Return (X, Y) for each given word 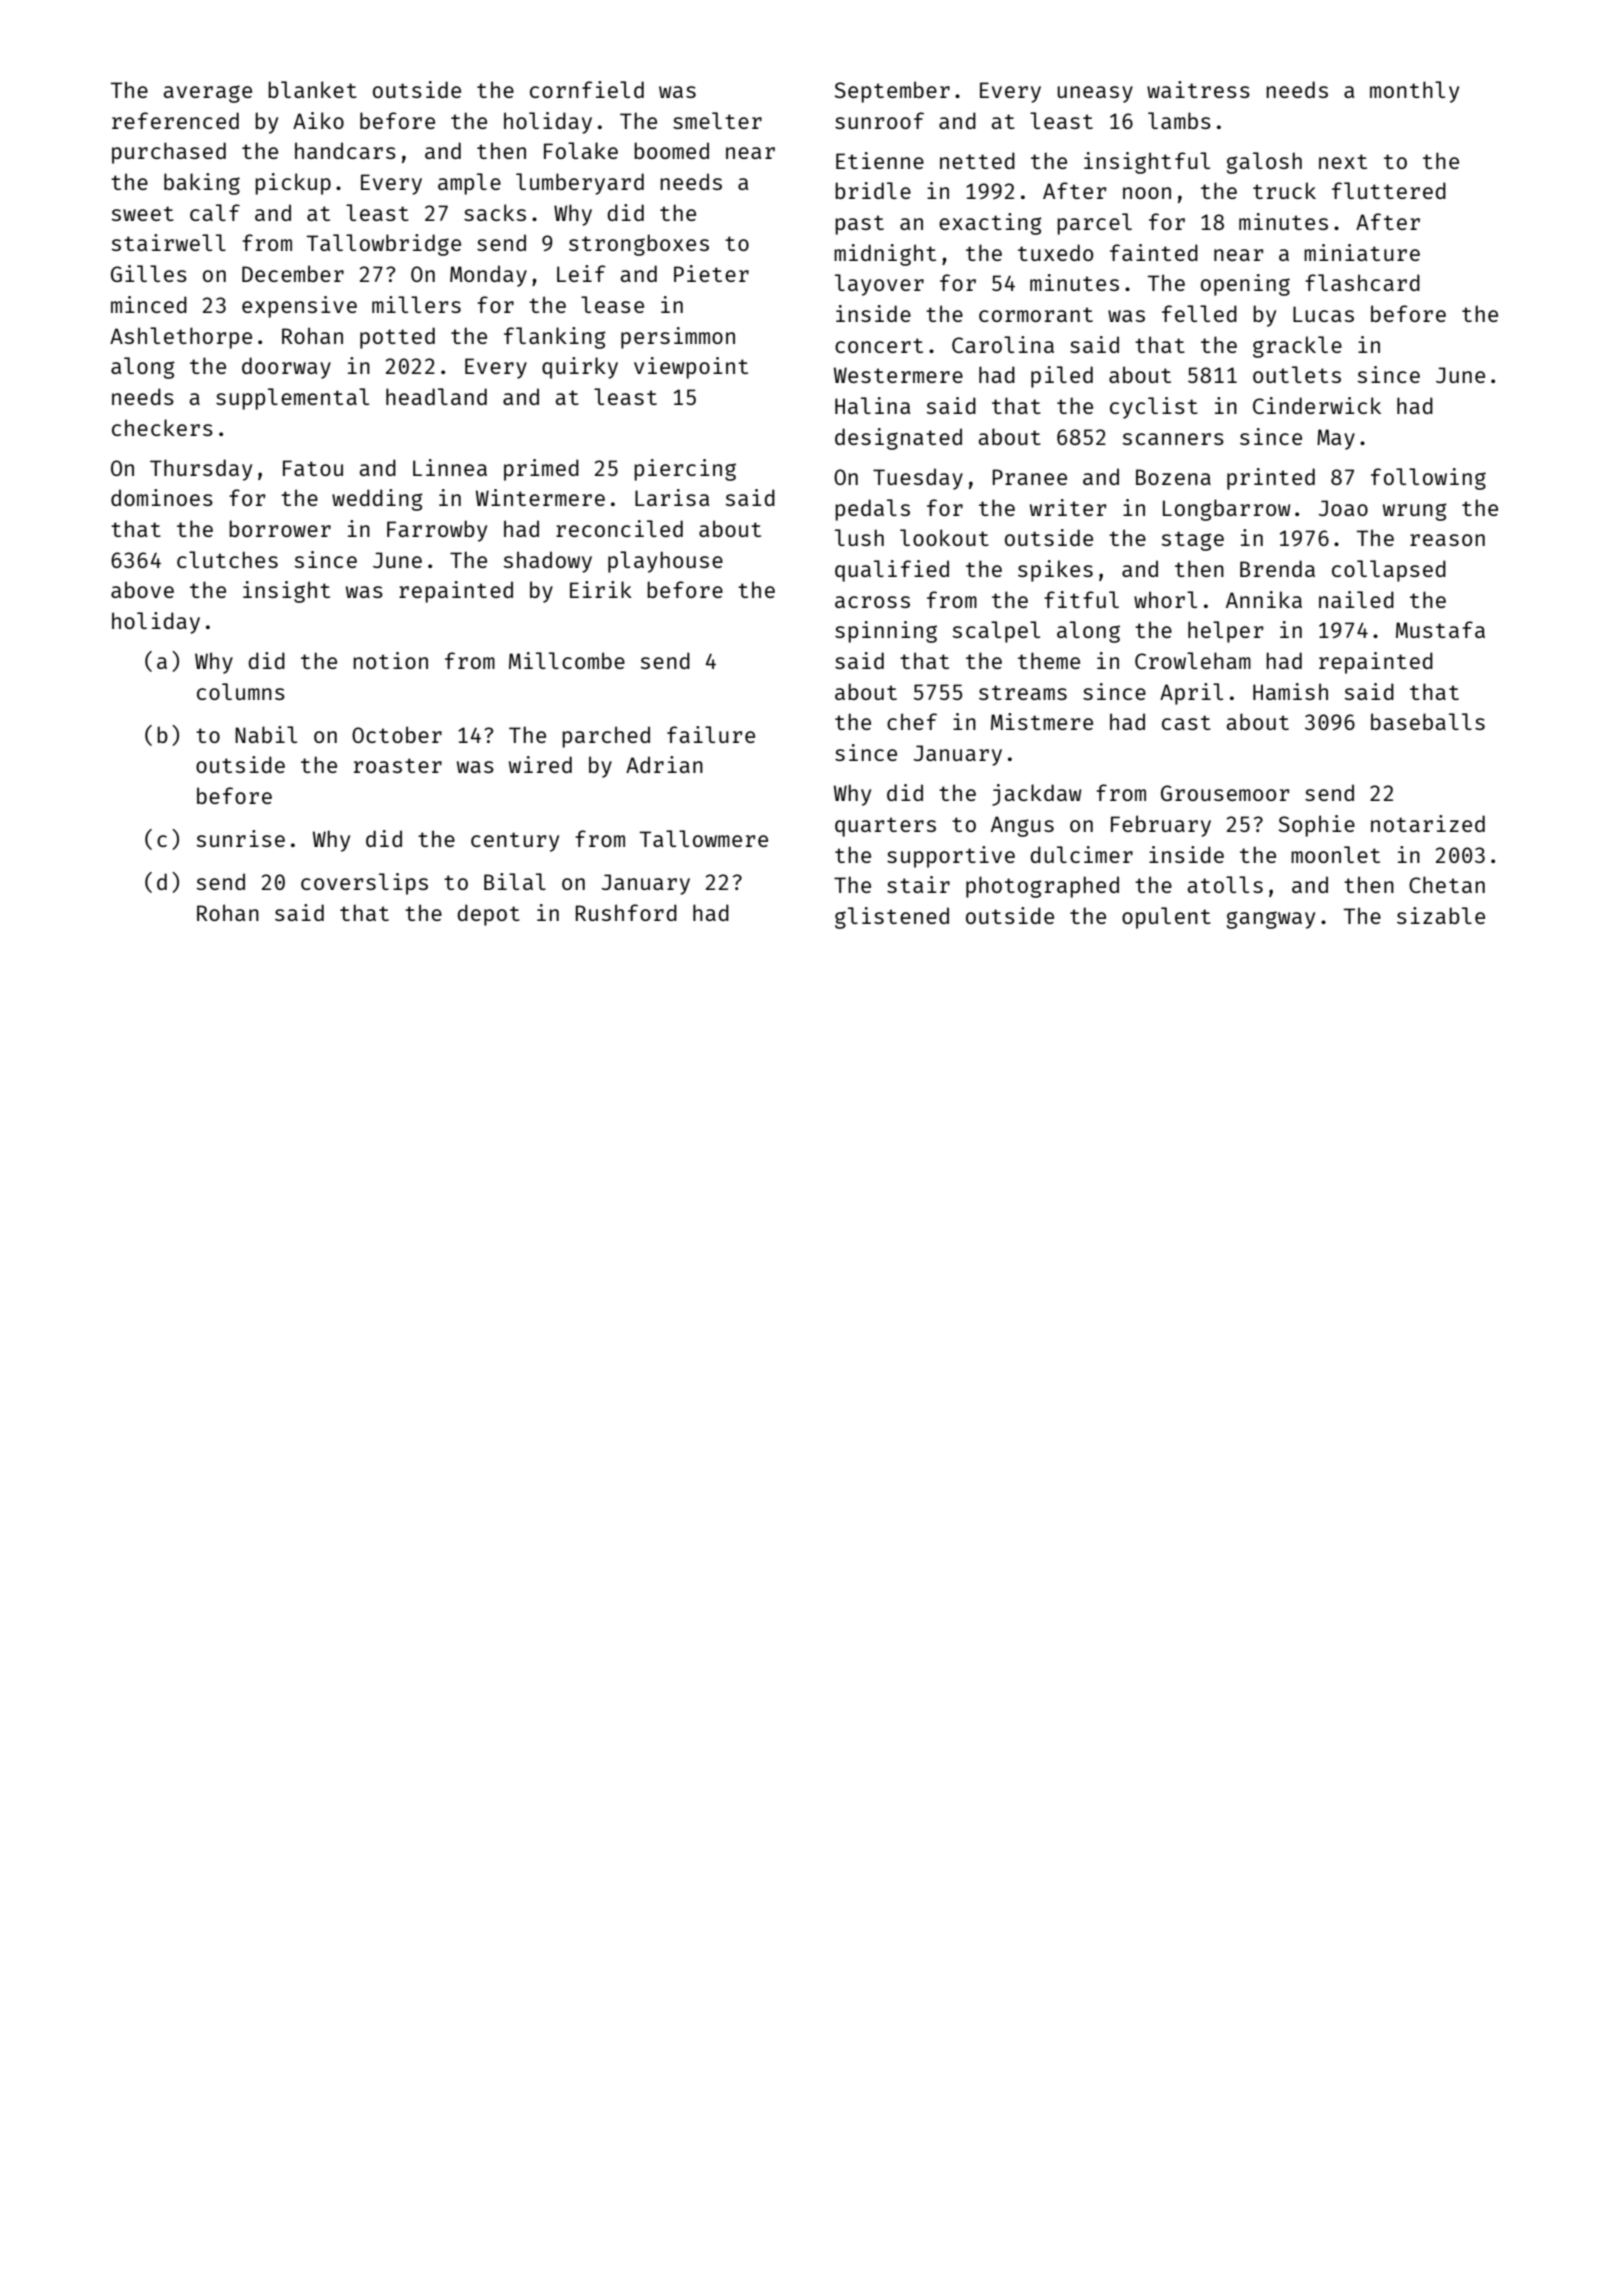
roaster (398, 765)
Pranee (1030, 477)
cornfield (587, 89)
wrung (1415, 512)
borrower (280, 528)
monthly (1414, 92)
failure (711, 734)
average (207, 94)
